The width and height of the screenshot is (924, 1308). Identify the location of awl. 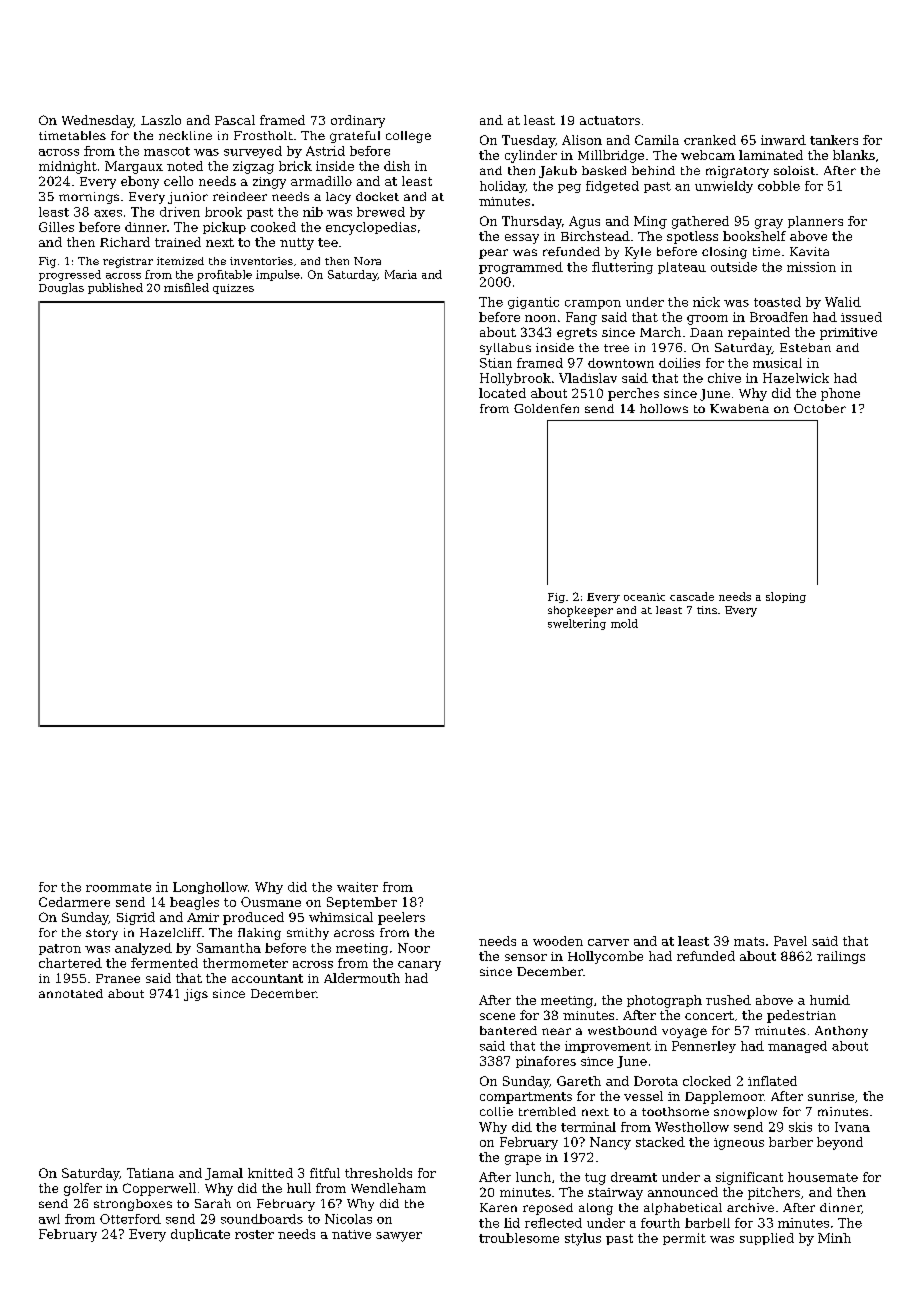
(49, 1219).
